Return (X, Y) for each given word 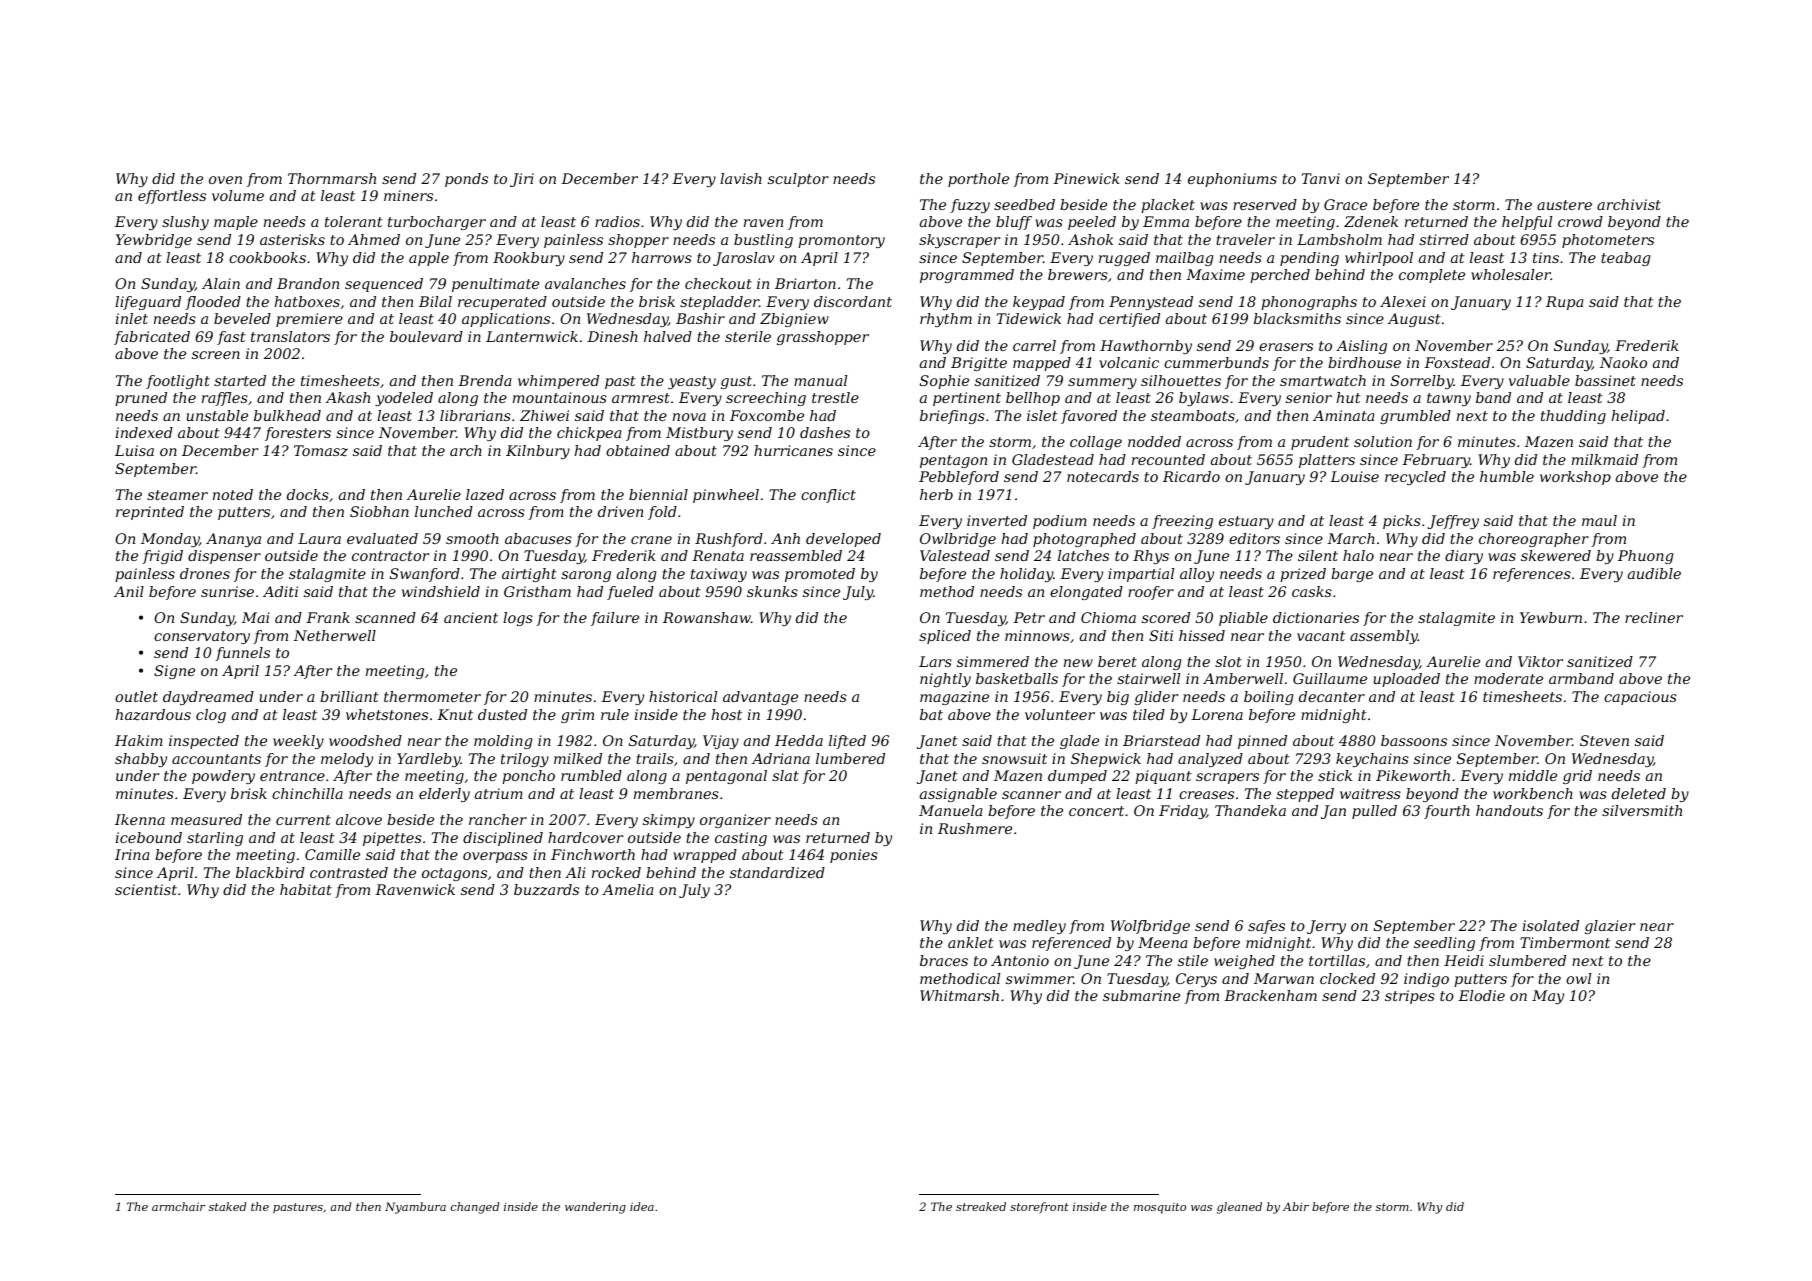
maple (236, 223)
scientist (146, 889)
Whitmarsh (959, 995)
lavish (741, 178)
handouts (1509, 810)
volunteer (1060, 714)
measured (206, 819)
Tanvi (1321, 178)
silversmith (1642, 810)
